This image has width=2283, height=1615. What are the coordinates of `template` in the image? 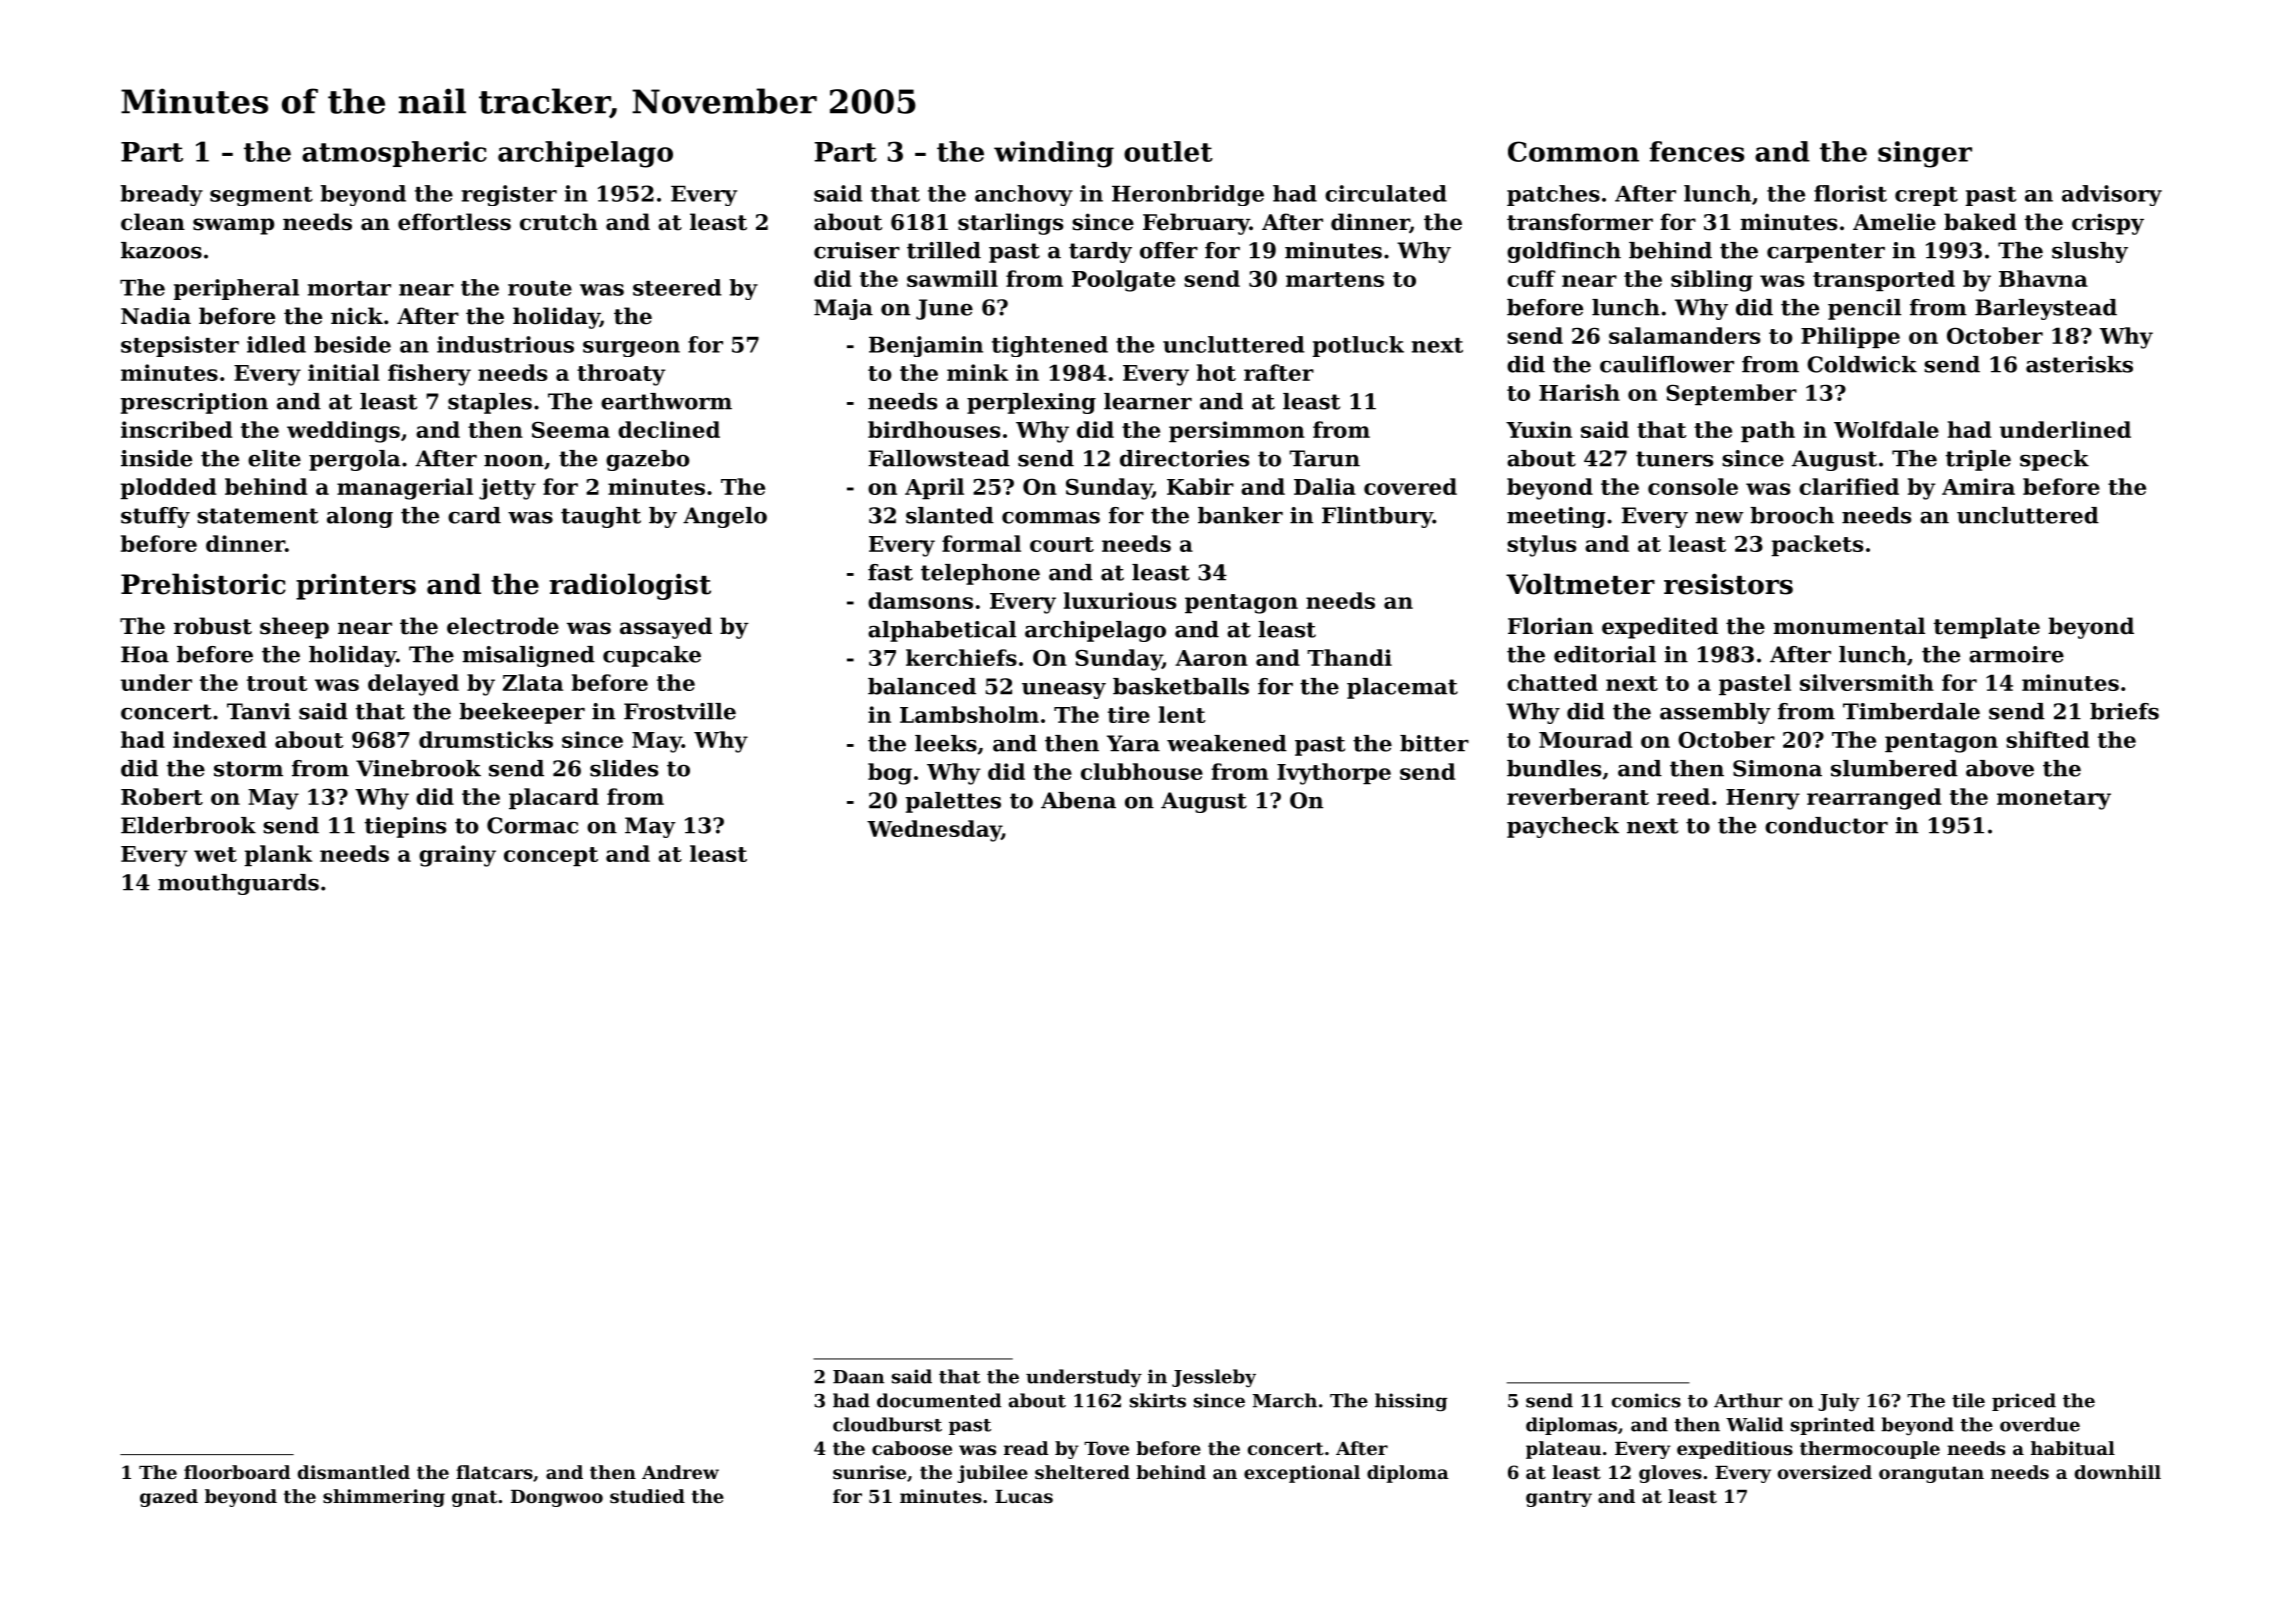 It's located at (1987, 628).
